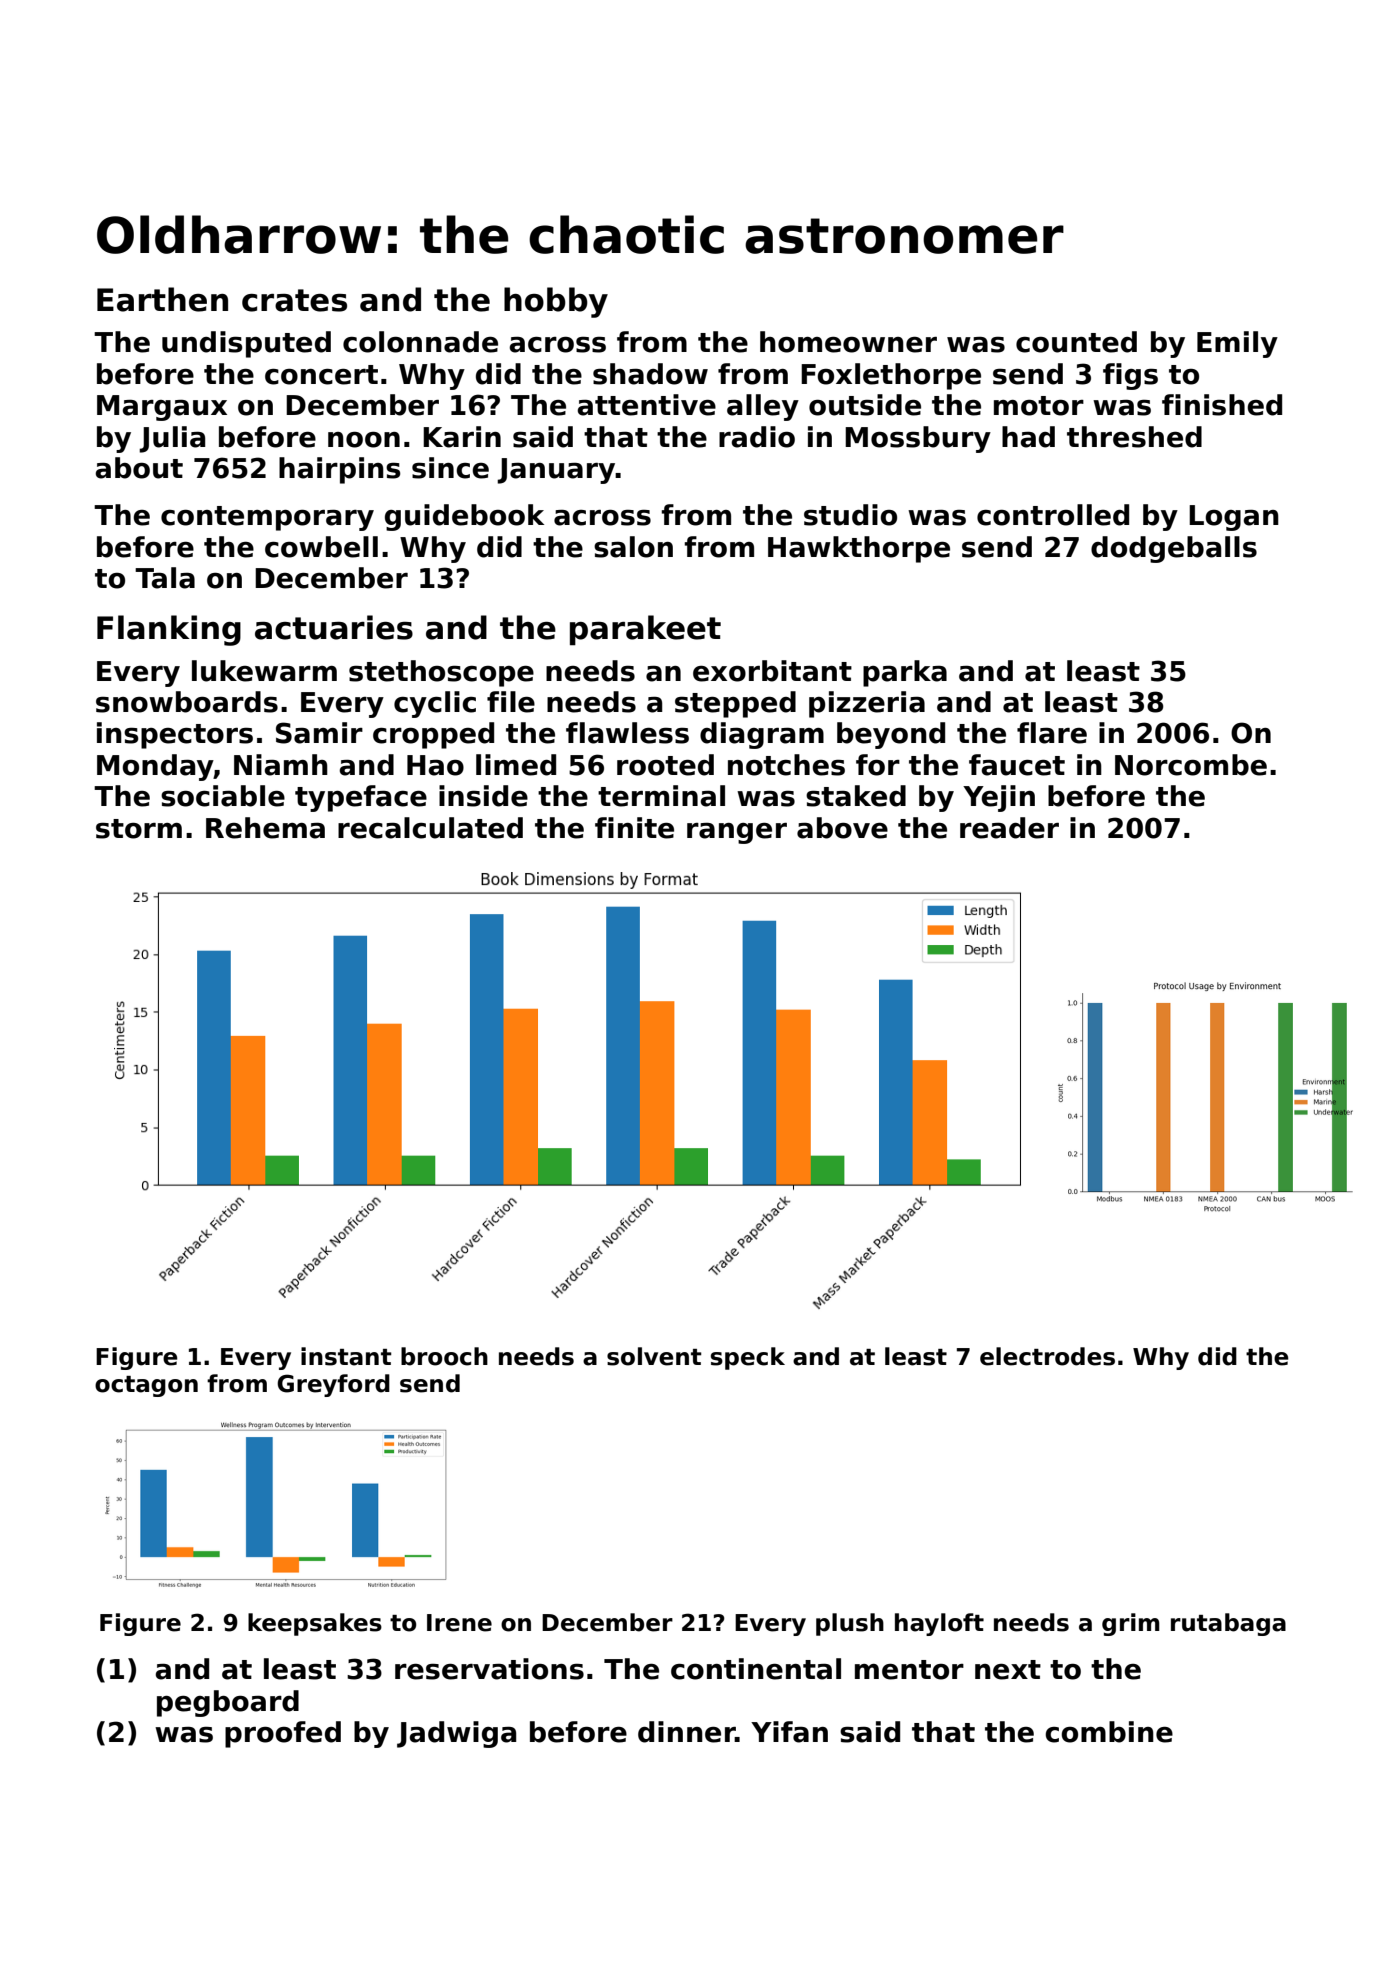 The height and width of the screenshot is (1969, 1386). I want to click on solvent, so click(654, 1356).
